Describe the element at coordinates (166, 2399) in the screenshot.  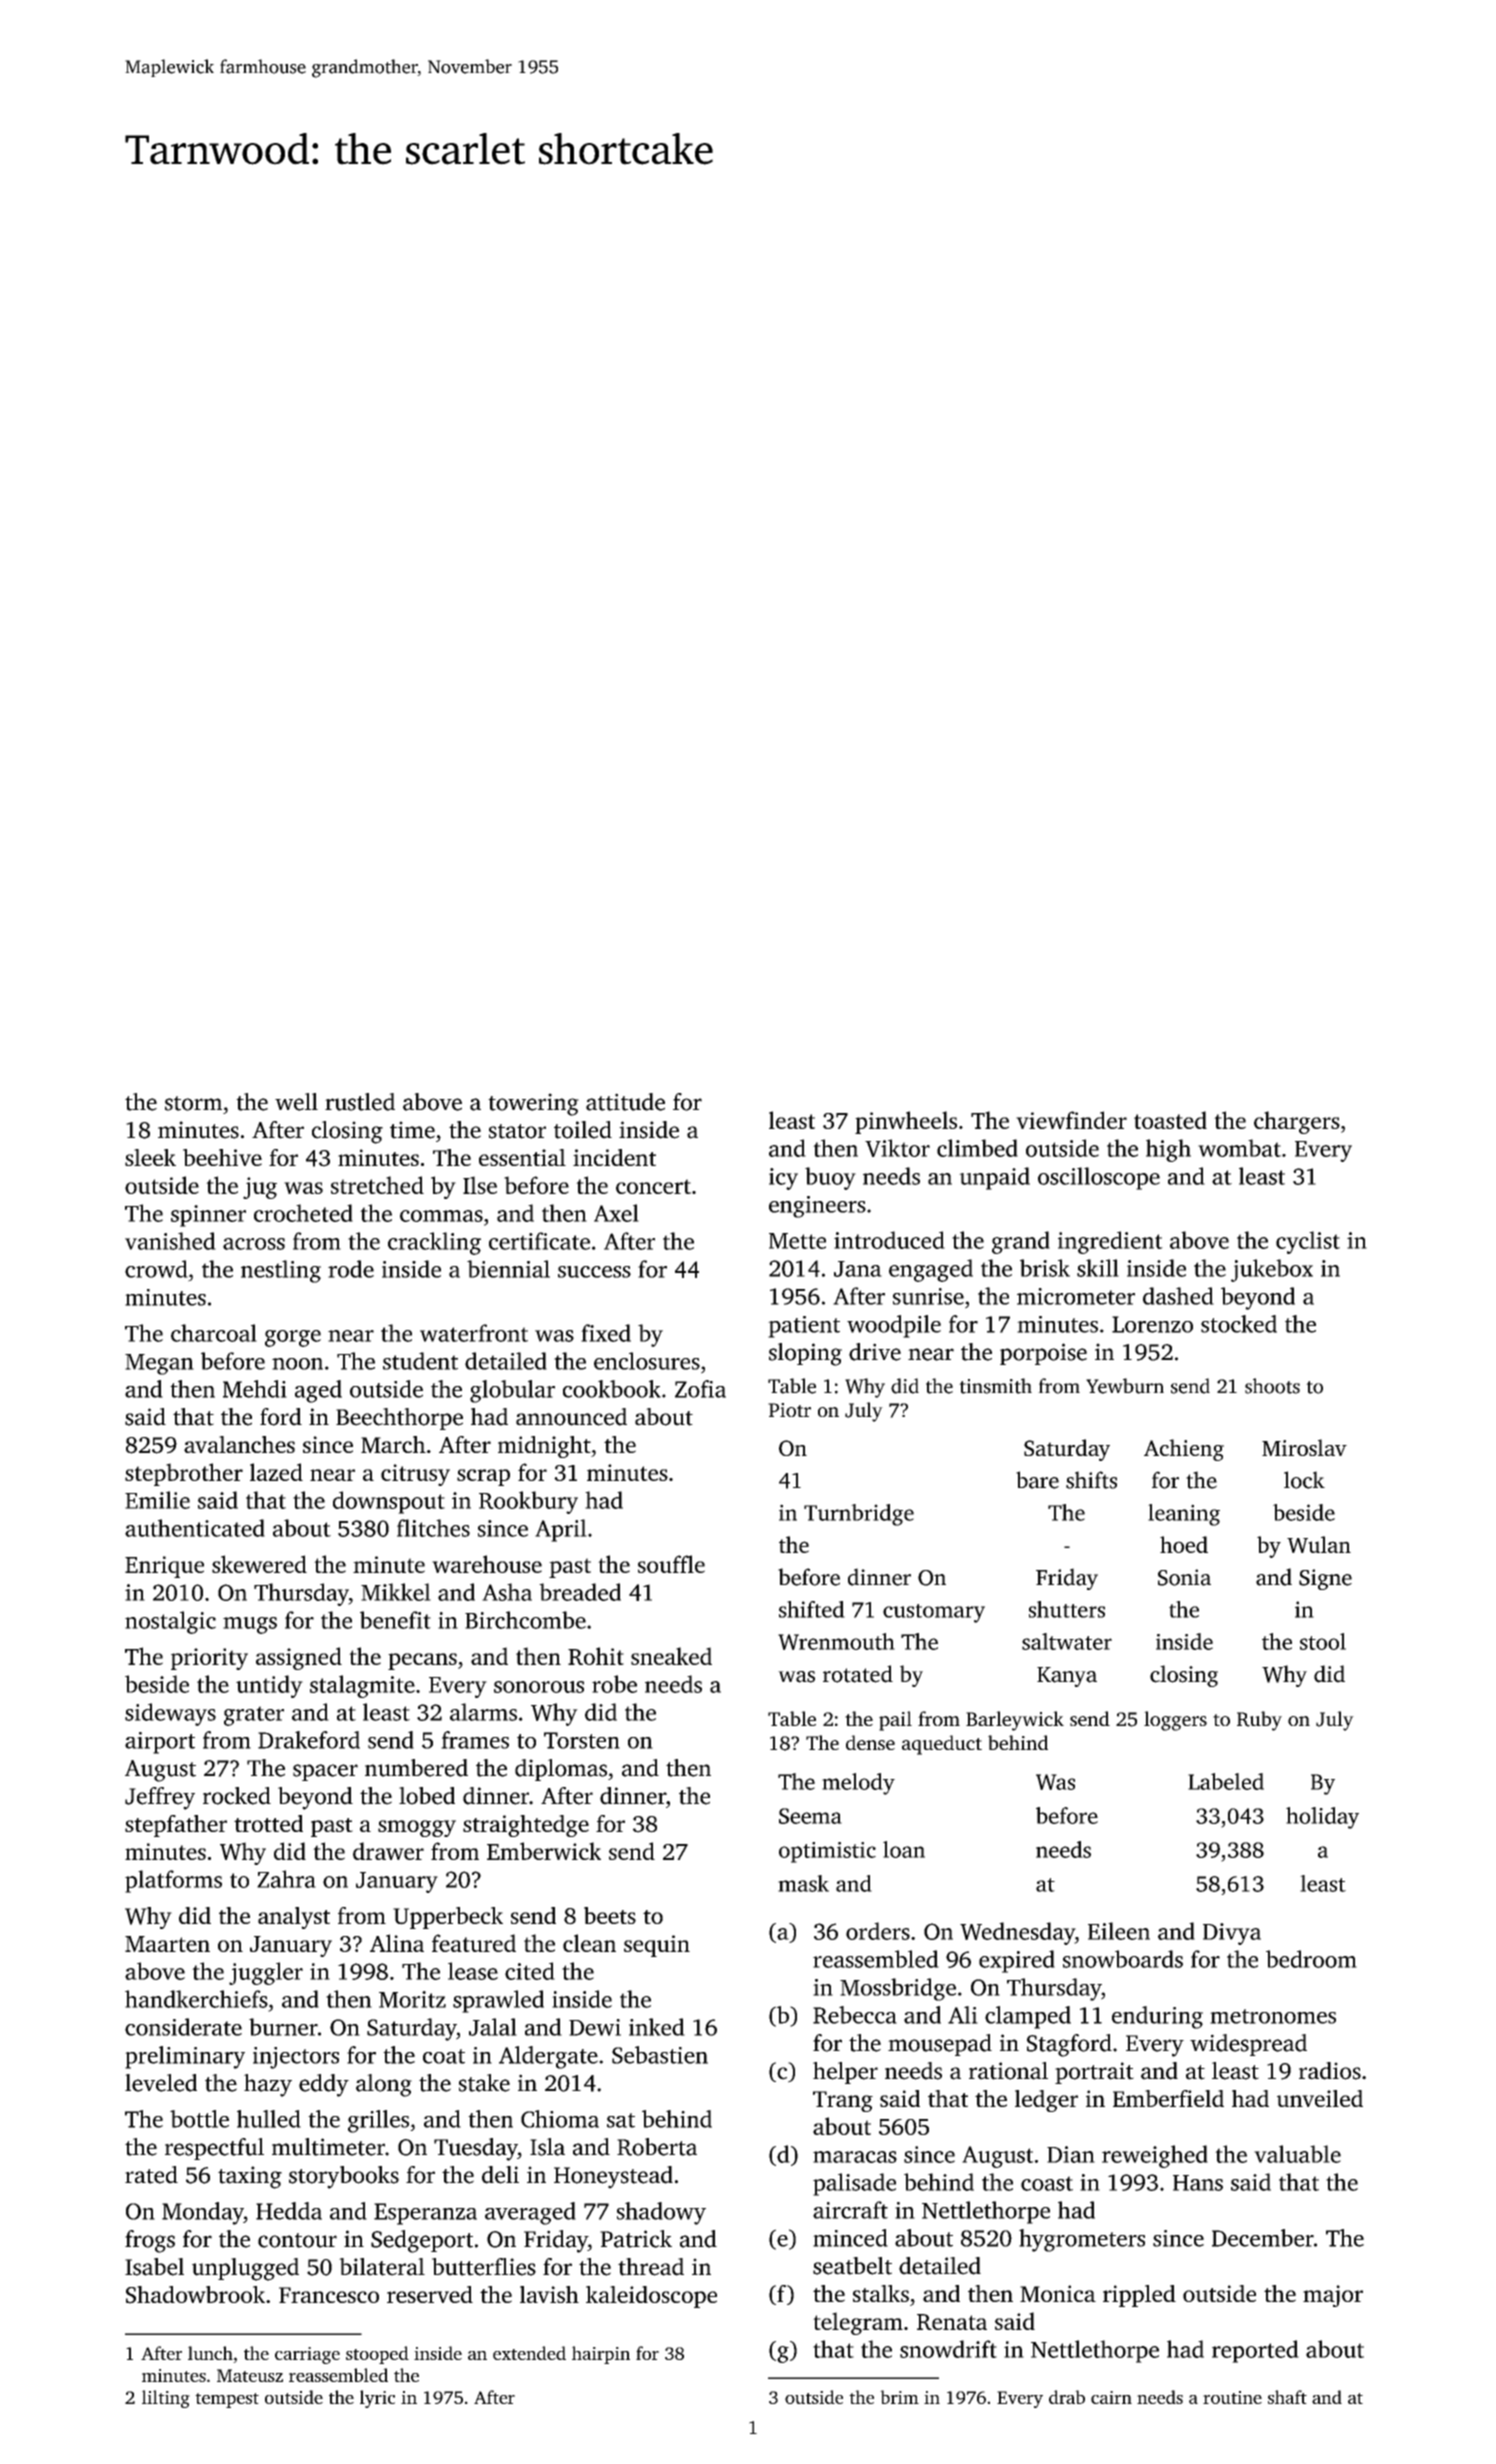
I see `lilting` at that location.
